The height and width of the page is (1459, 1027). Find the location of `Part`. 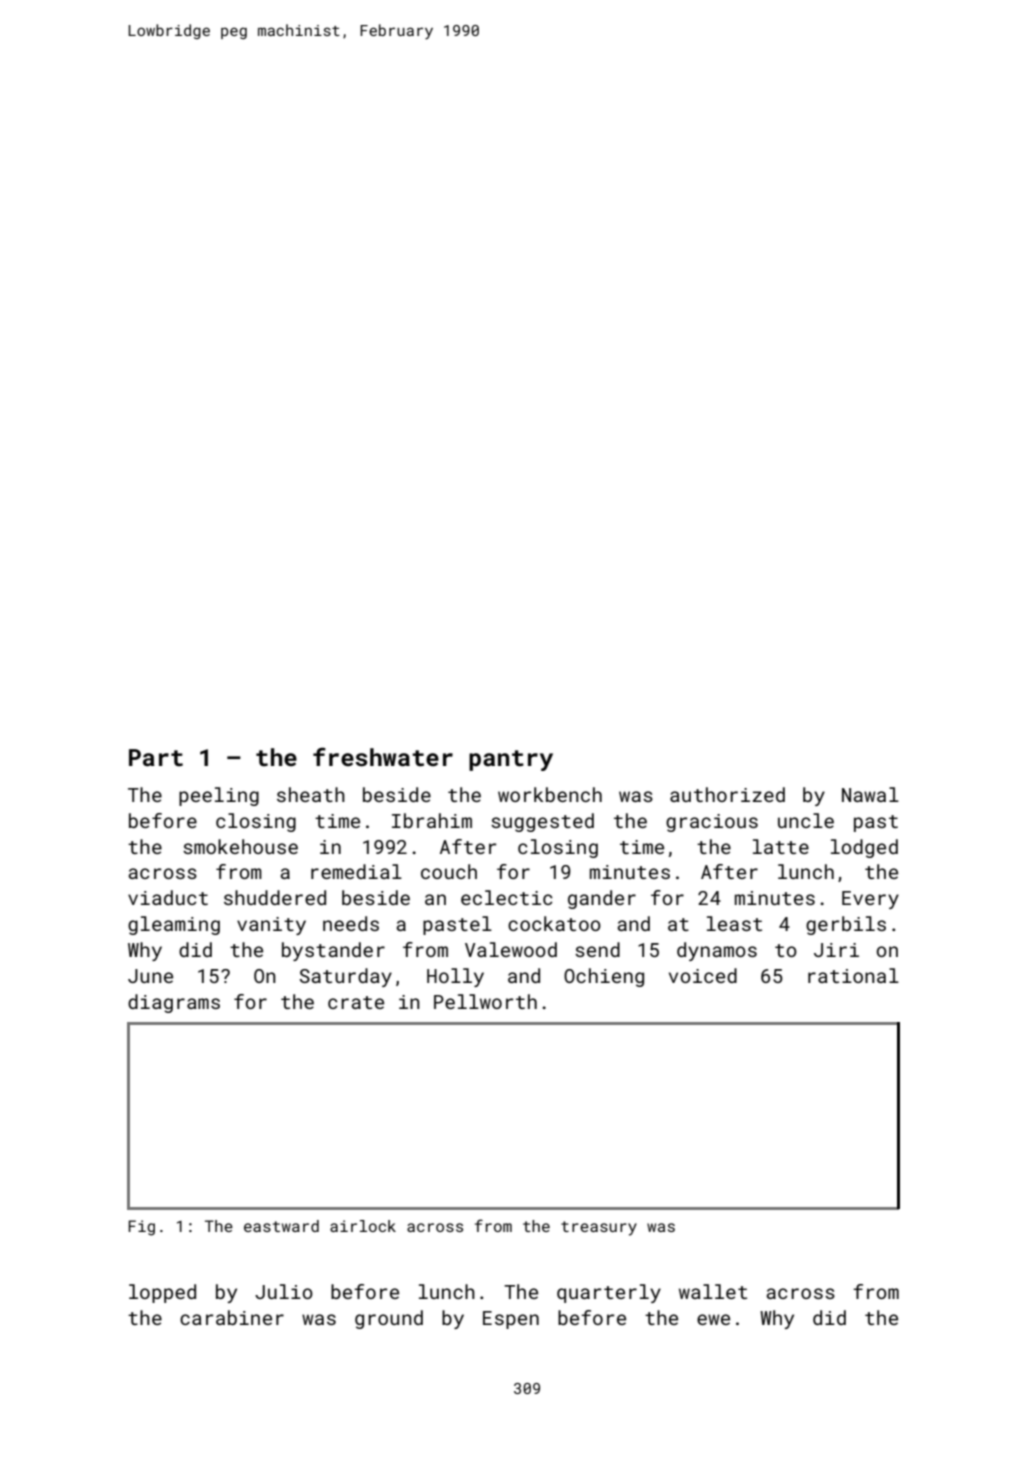

Part is located at coordinates (156, 757).
